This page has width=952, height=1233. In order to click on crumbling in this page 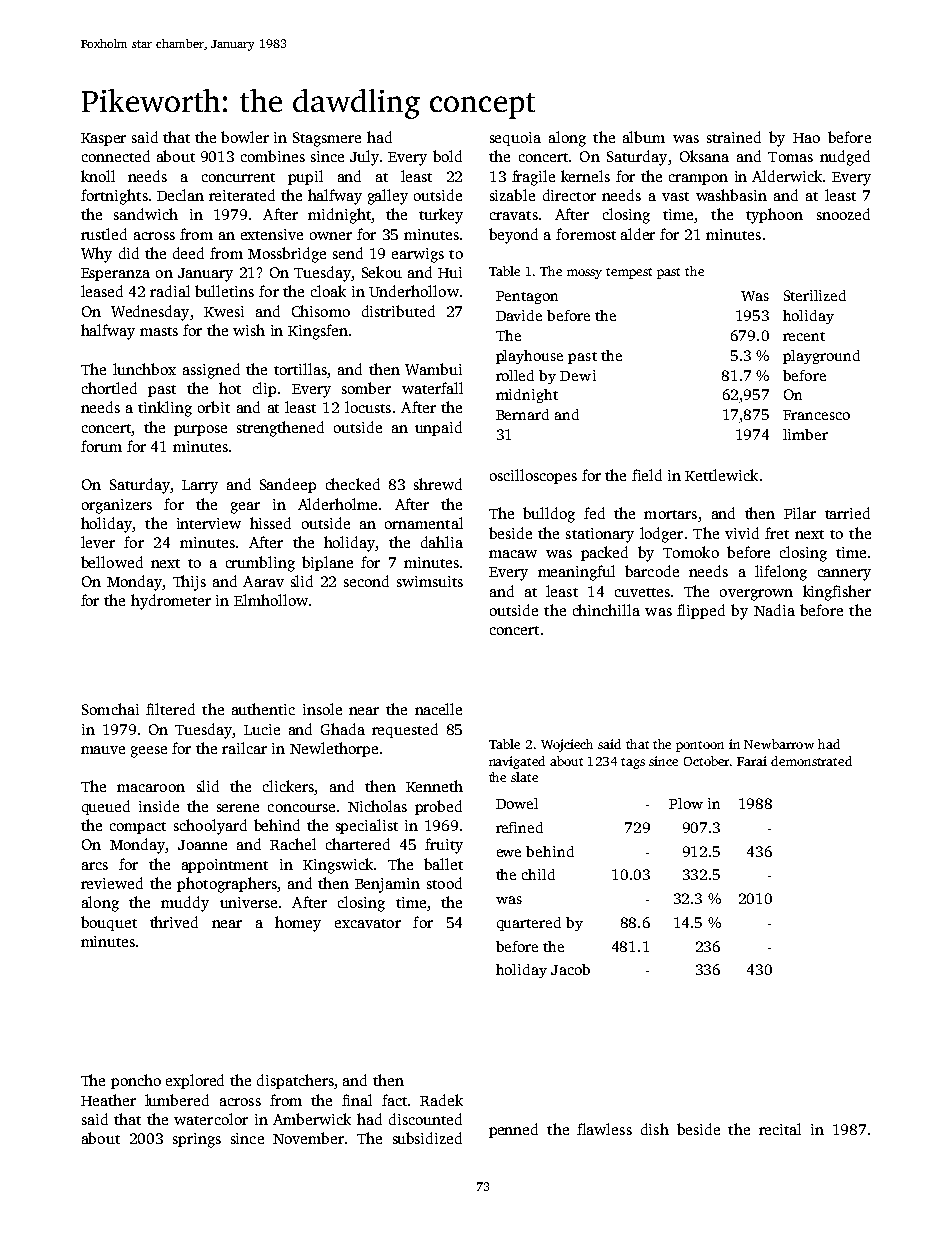, I will do `click(260, 564)`.
